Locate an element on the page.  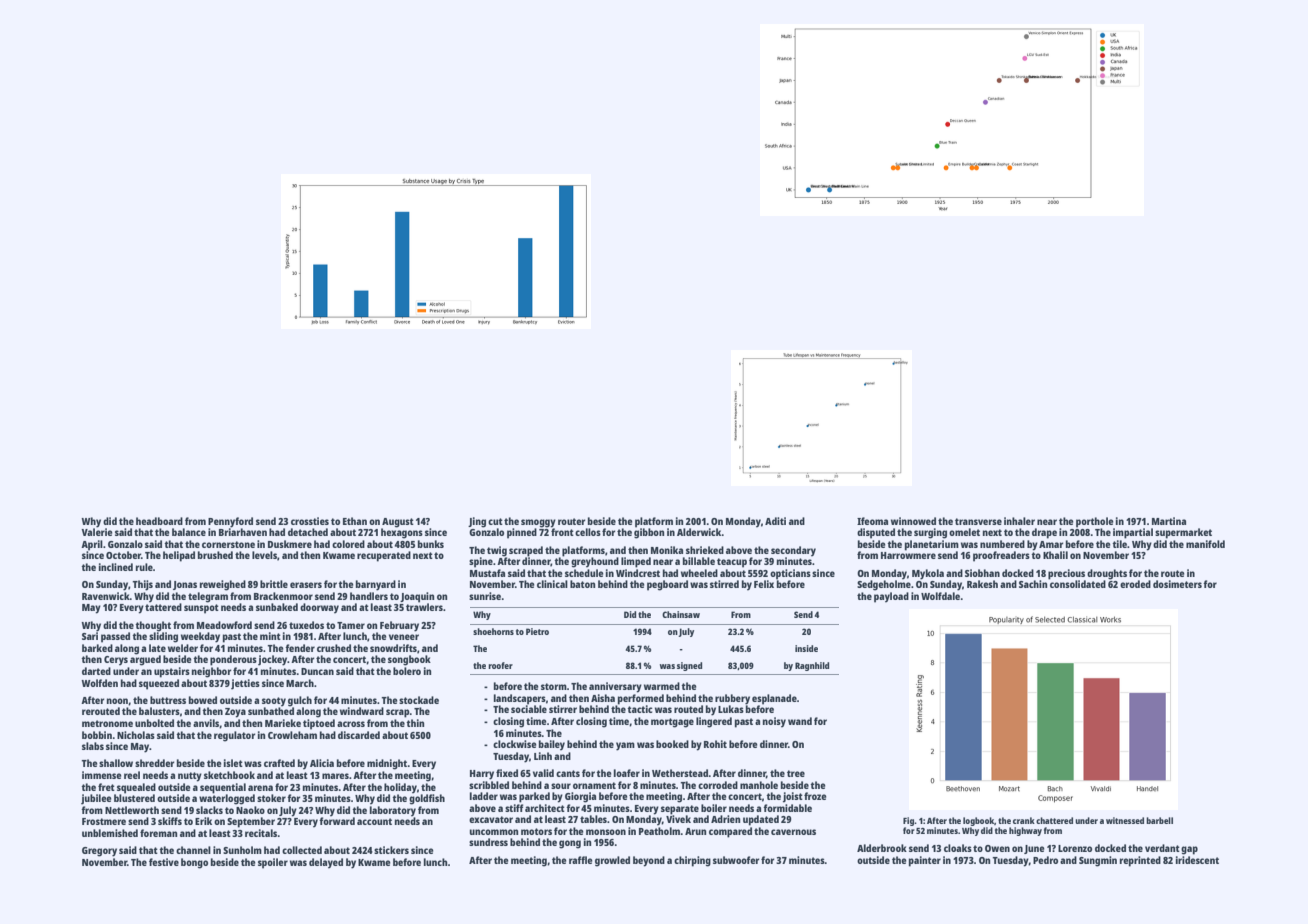
barked is located at coordinates (97, 648).
